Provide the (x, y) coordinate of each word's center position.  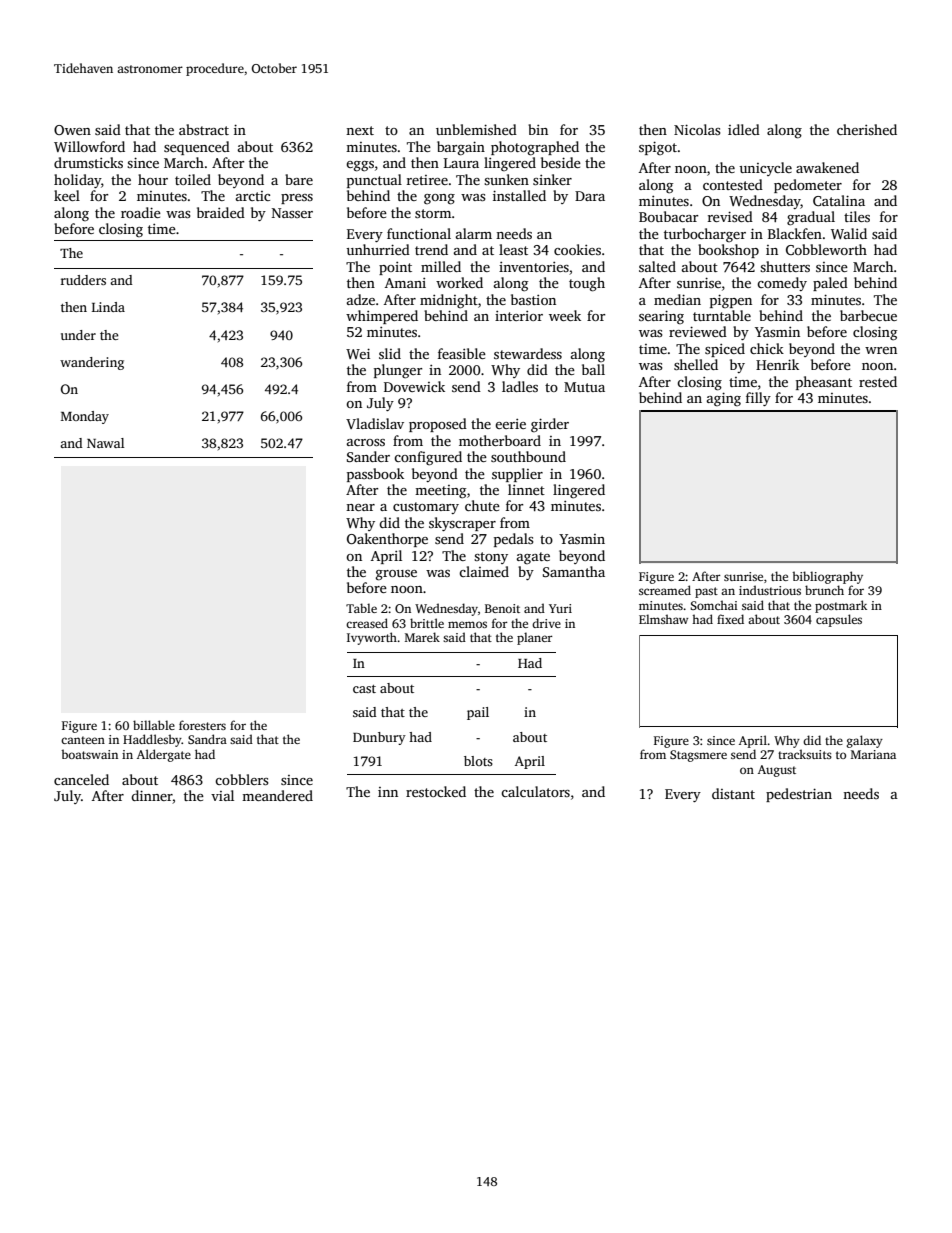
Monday (85, 417)
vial (222, 795)
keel (67, 195)
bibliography (827, 577)
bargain (461, 148)
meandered (277, 795)
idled (744, 129)
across (366, 442)
